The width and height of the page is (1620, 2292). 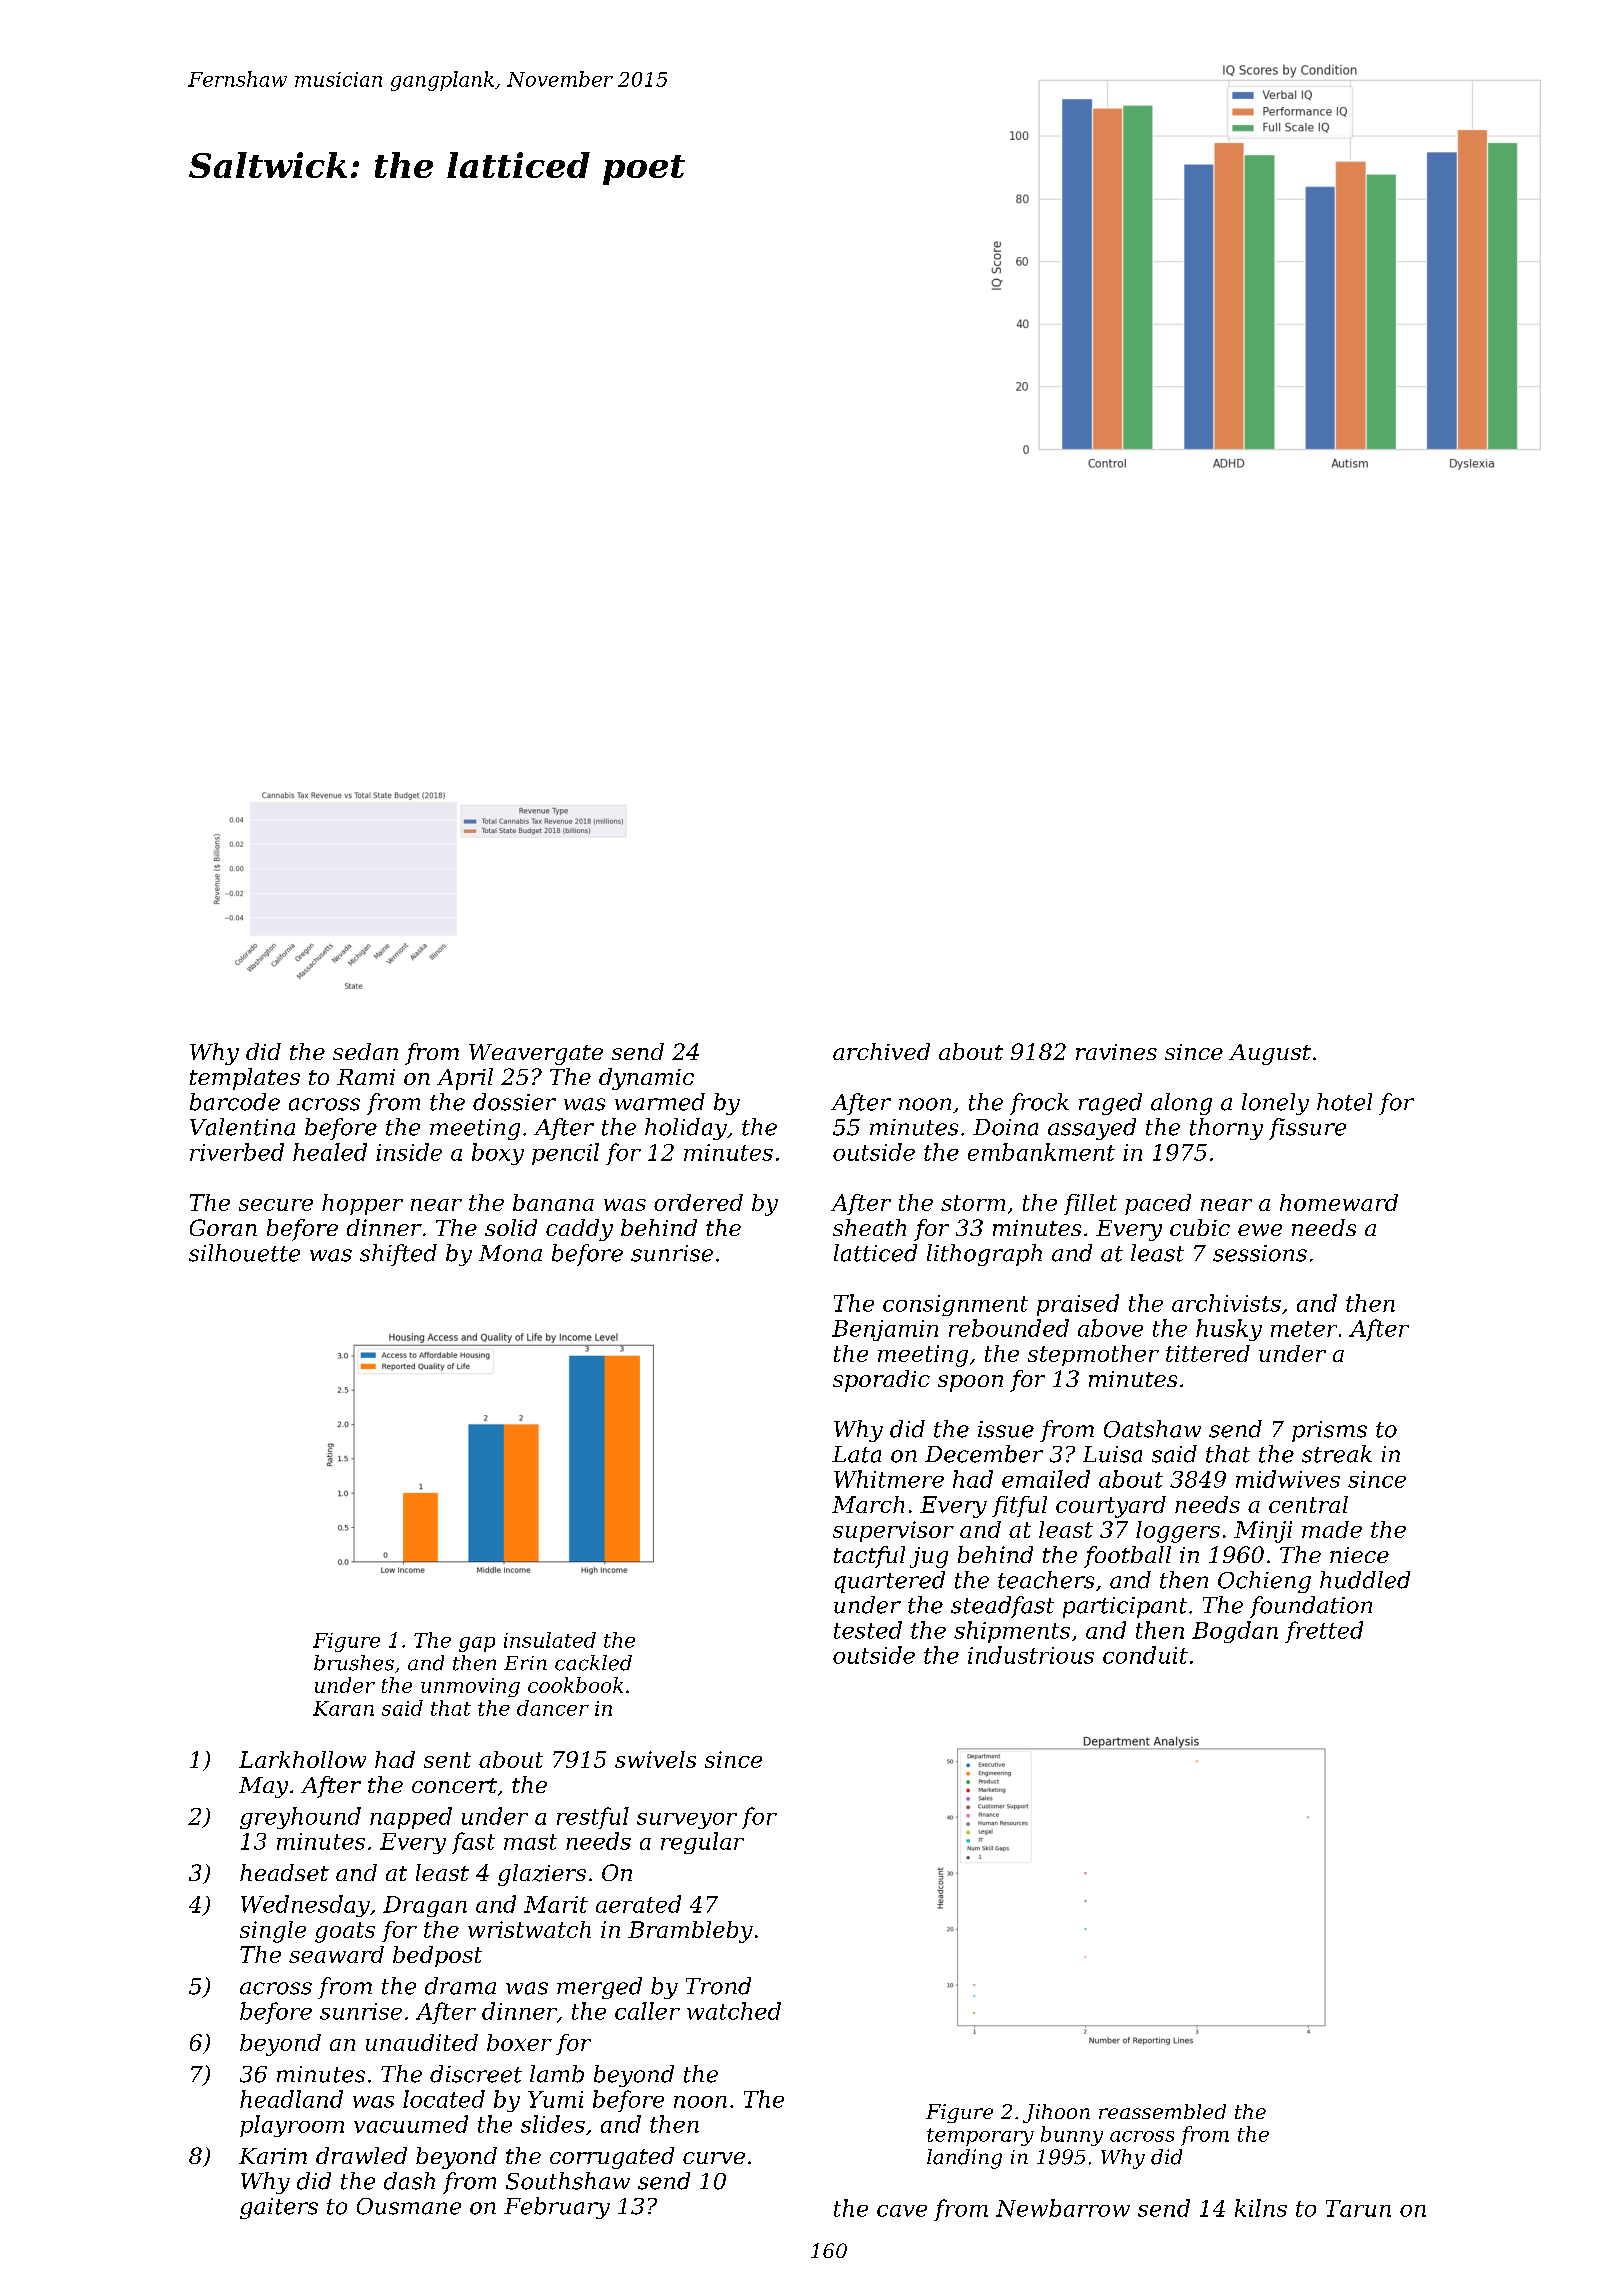 What do you see at coordinates (365, 1051) in the page?
I see `sedan` at bounding box center [365, 1051].
